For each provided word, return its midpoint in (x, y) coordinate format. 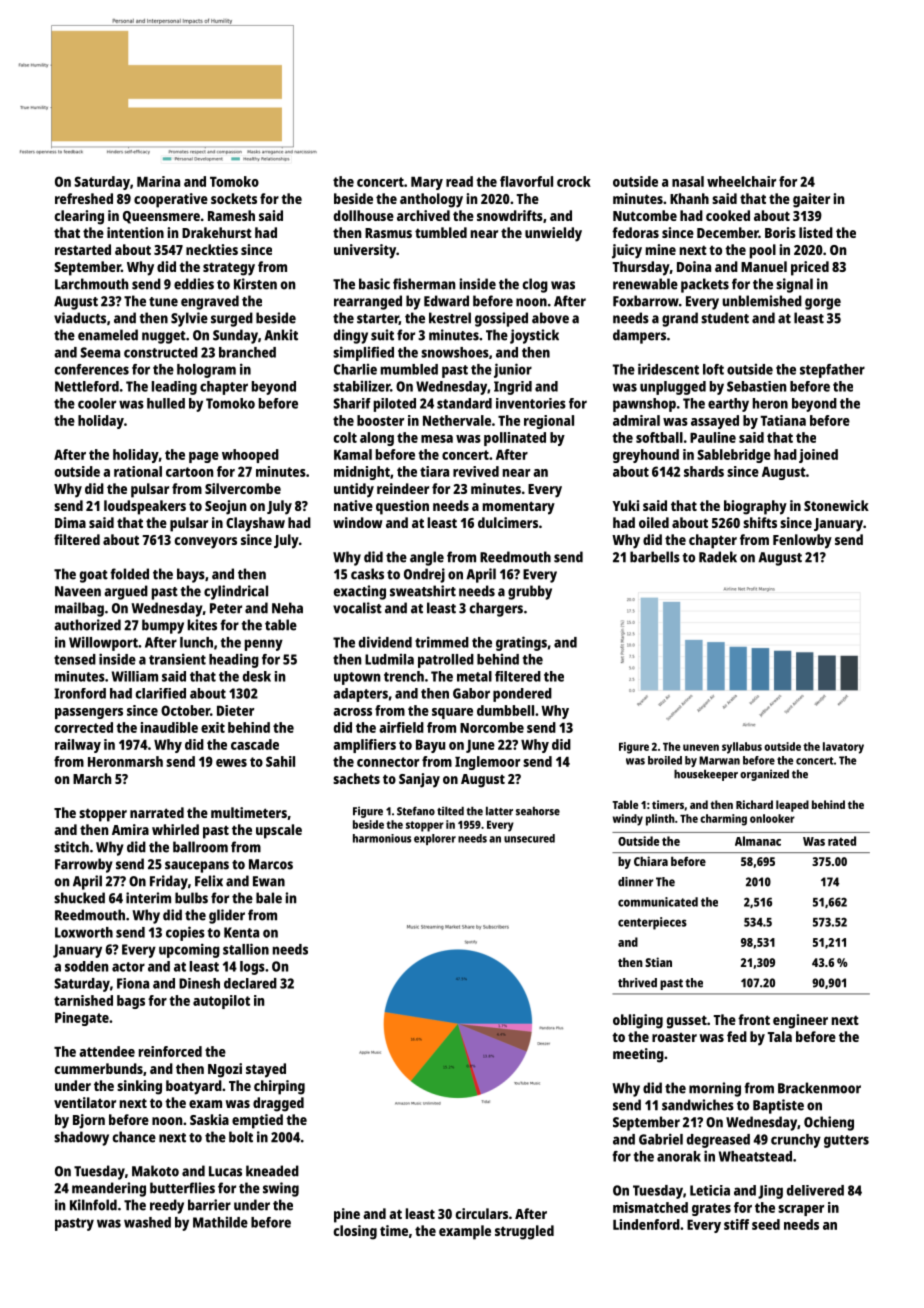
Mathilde (220, 1222)
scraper (801, 1210)
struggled (524, 1232)
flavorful (526, 181)
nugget (164, 337)
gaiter (811, 200)
